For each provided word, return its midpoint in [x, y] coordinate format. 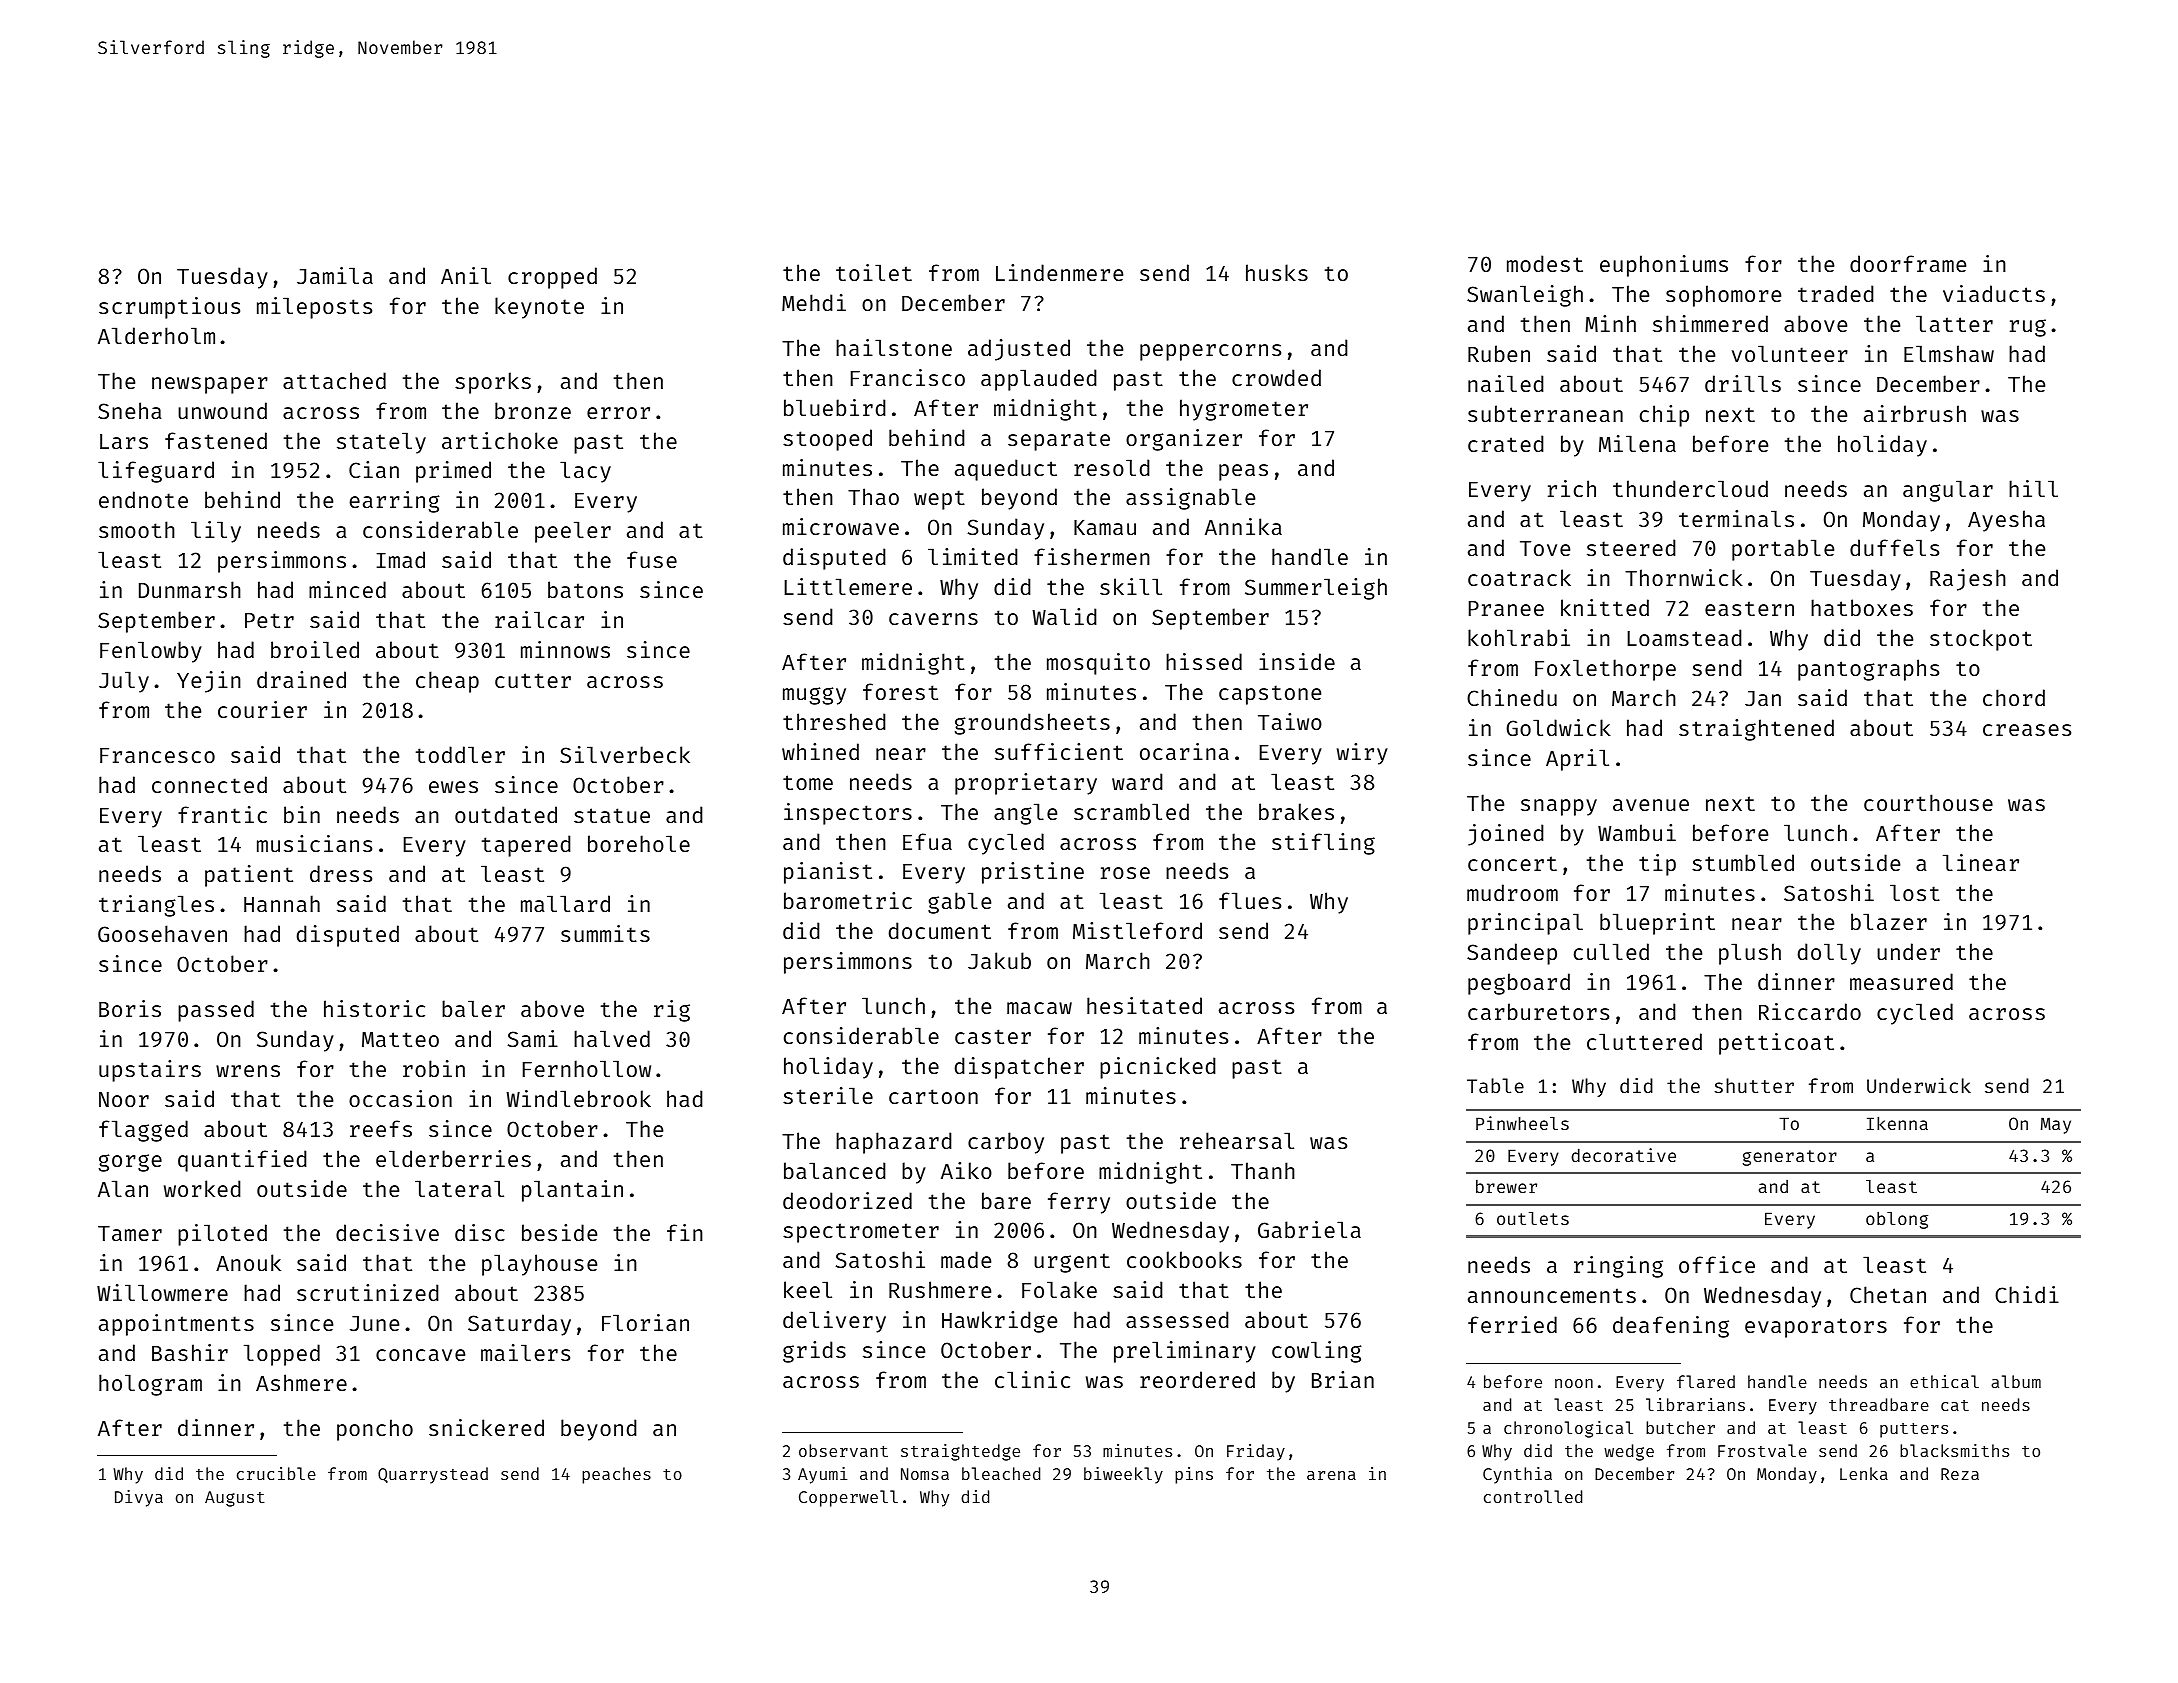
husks [1277, 272]
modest [1545, 263]
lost [1915, 892]
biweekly [1123, 1475]
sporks [493, 383]
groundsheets [1032, 724]
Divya [139, 1498]
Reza [1960, 1474]
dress [341, 873]
